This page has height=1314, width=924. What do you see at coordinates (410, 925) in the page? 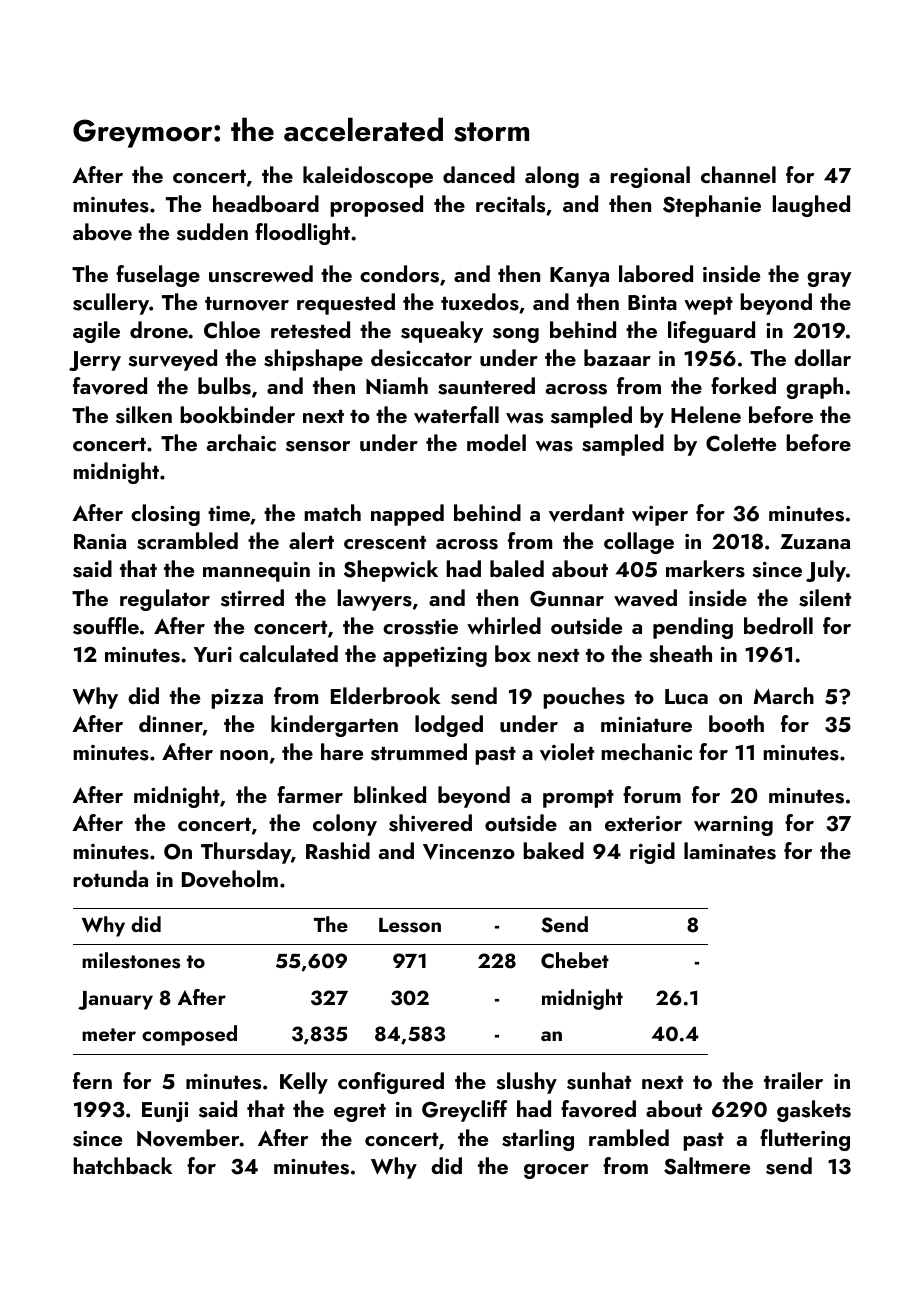
I see `Lesson` at bounding box center [410, 925].
